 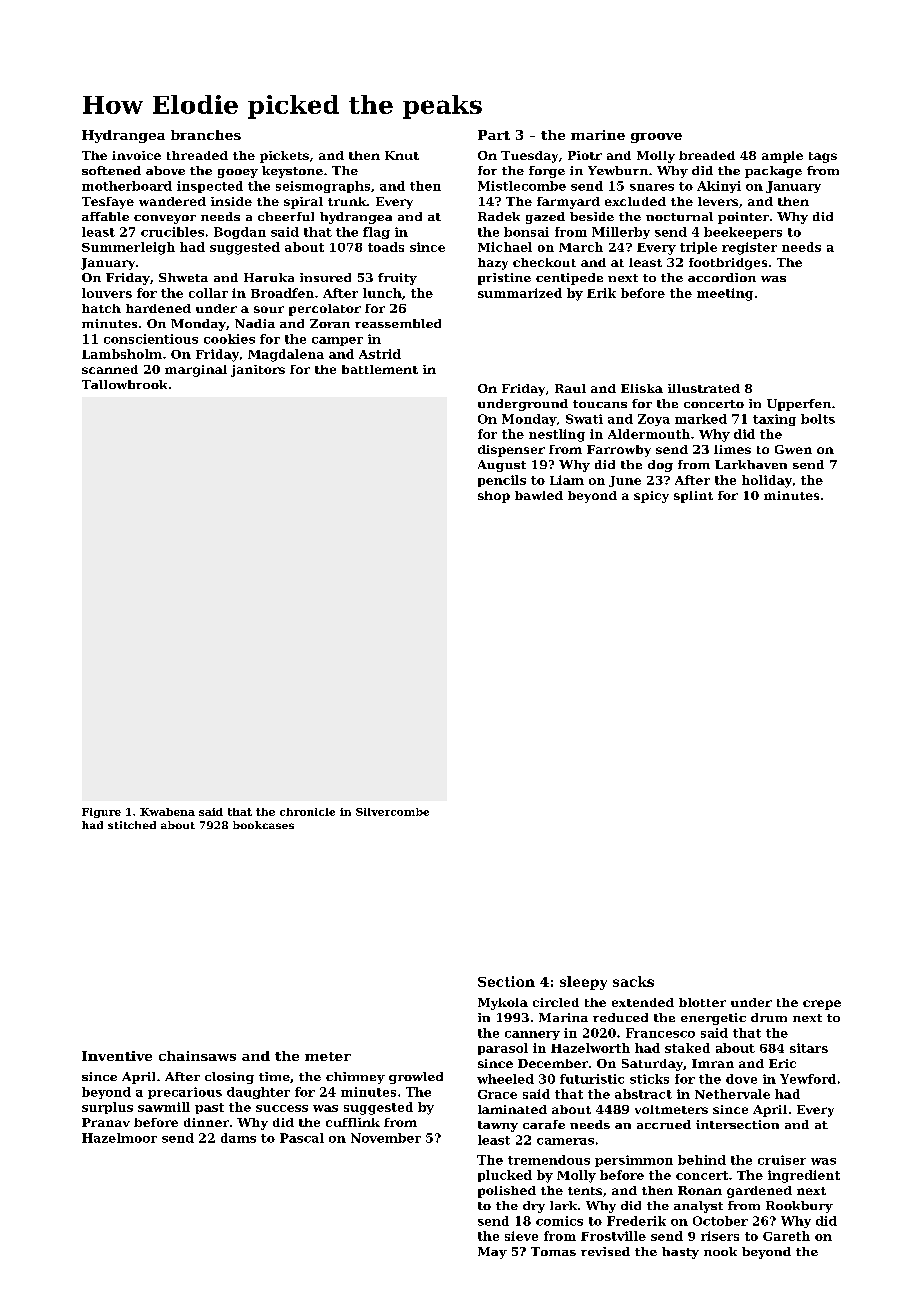 What do you see at coordinates (206, 135) in the page?
I see `branches` at bounding box center [206, 135].
